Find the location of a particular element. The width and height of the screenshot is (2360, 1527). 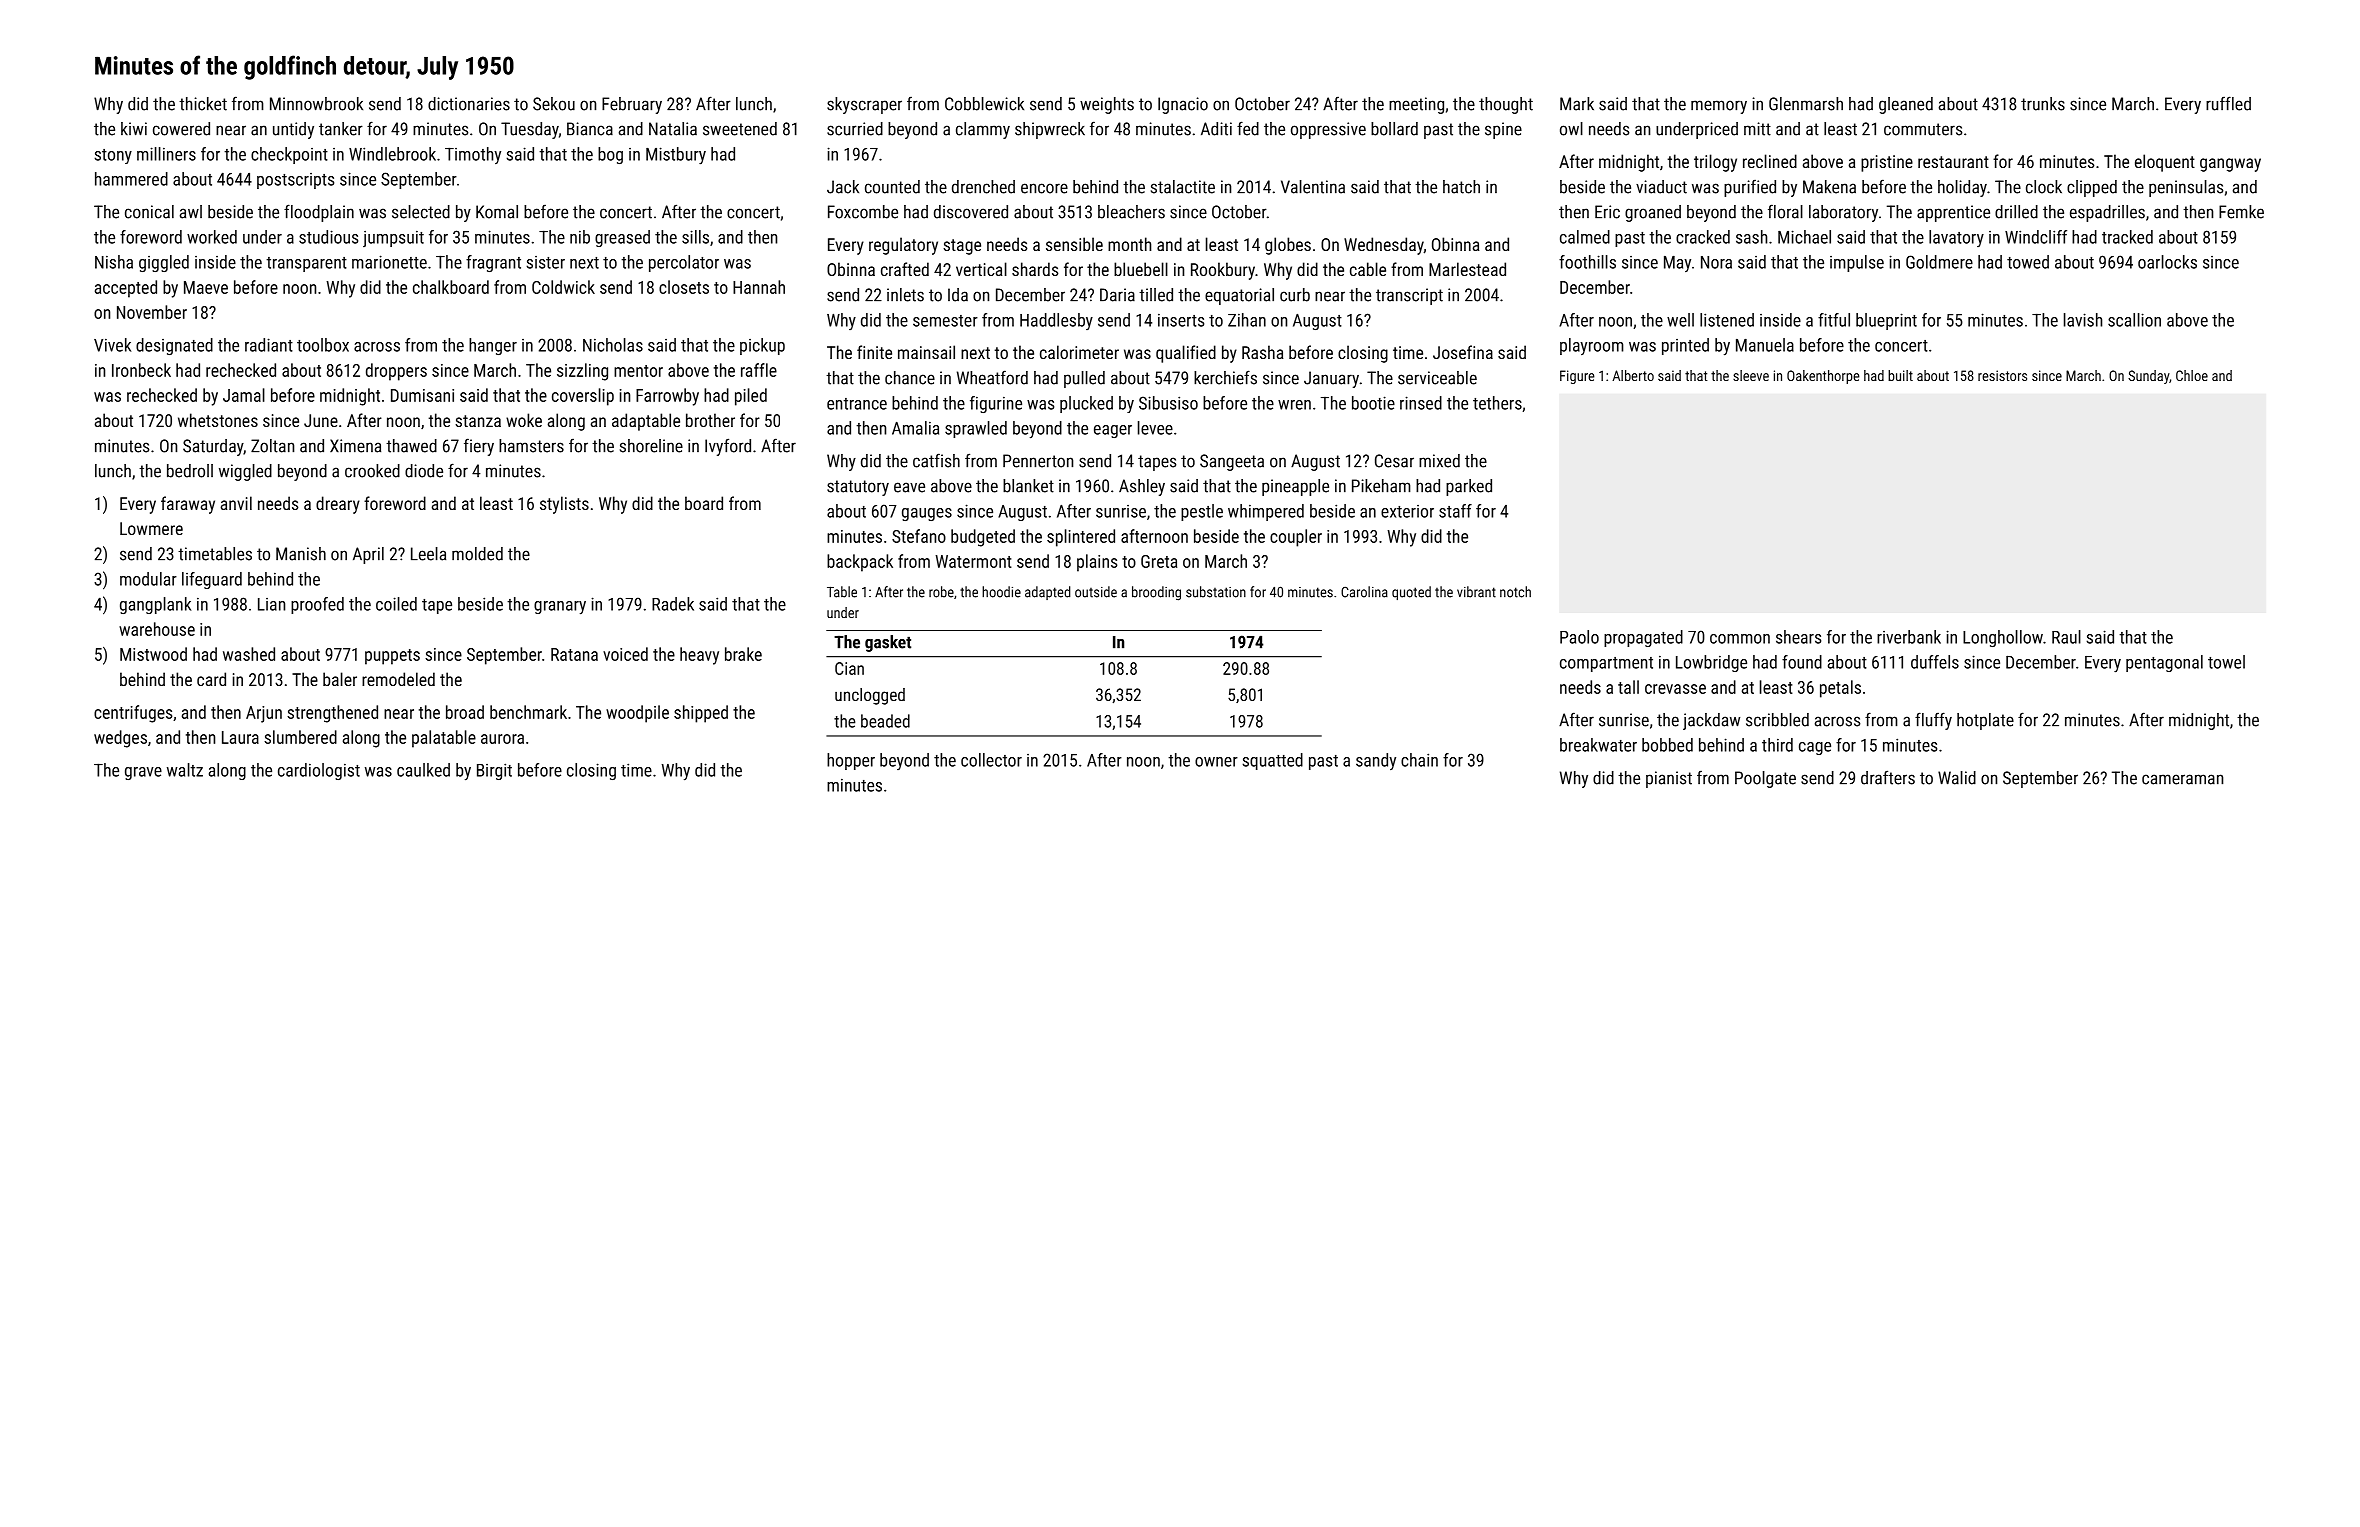

scurried is located at coordinates (855, 129).
